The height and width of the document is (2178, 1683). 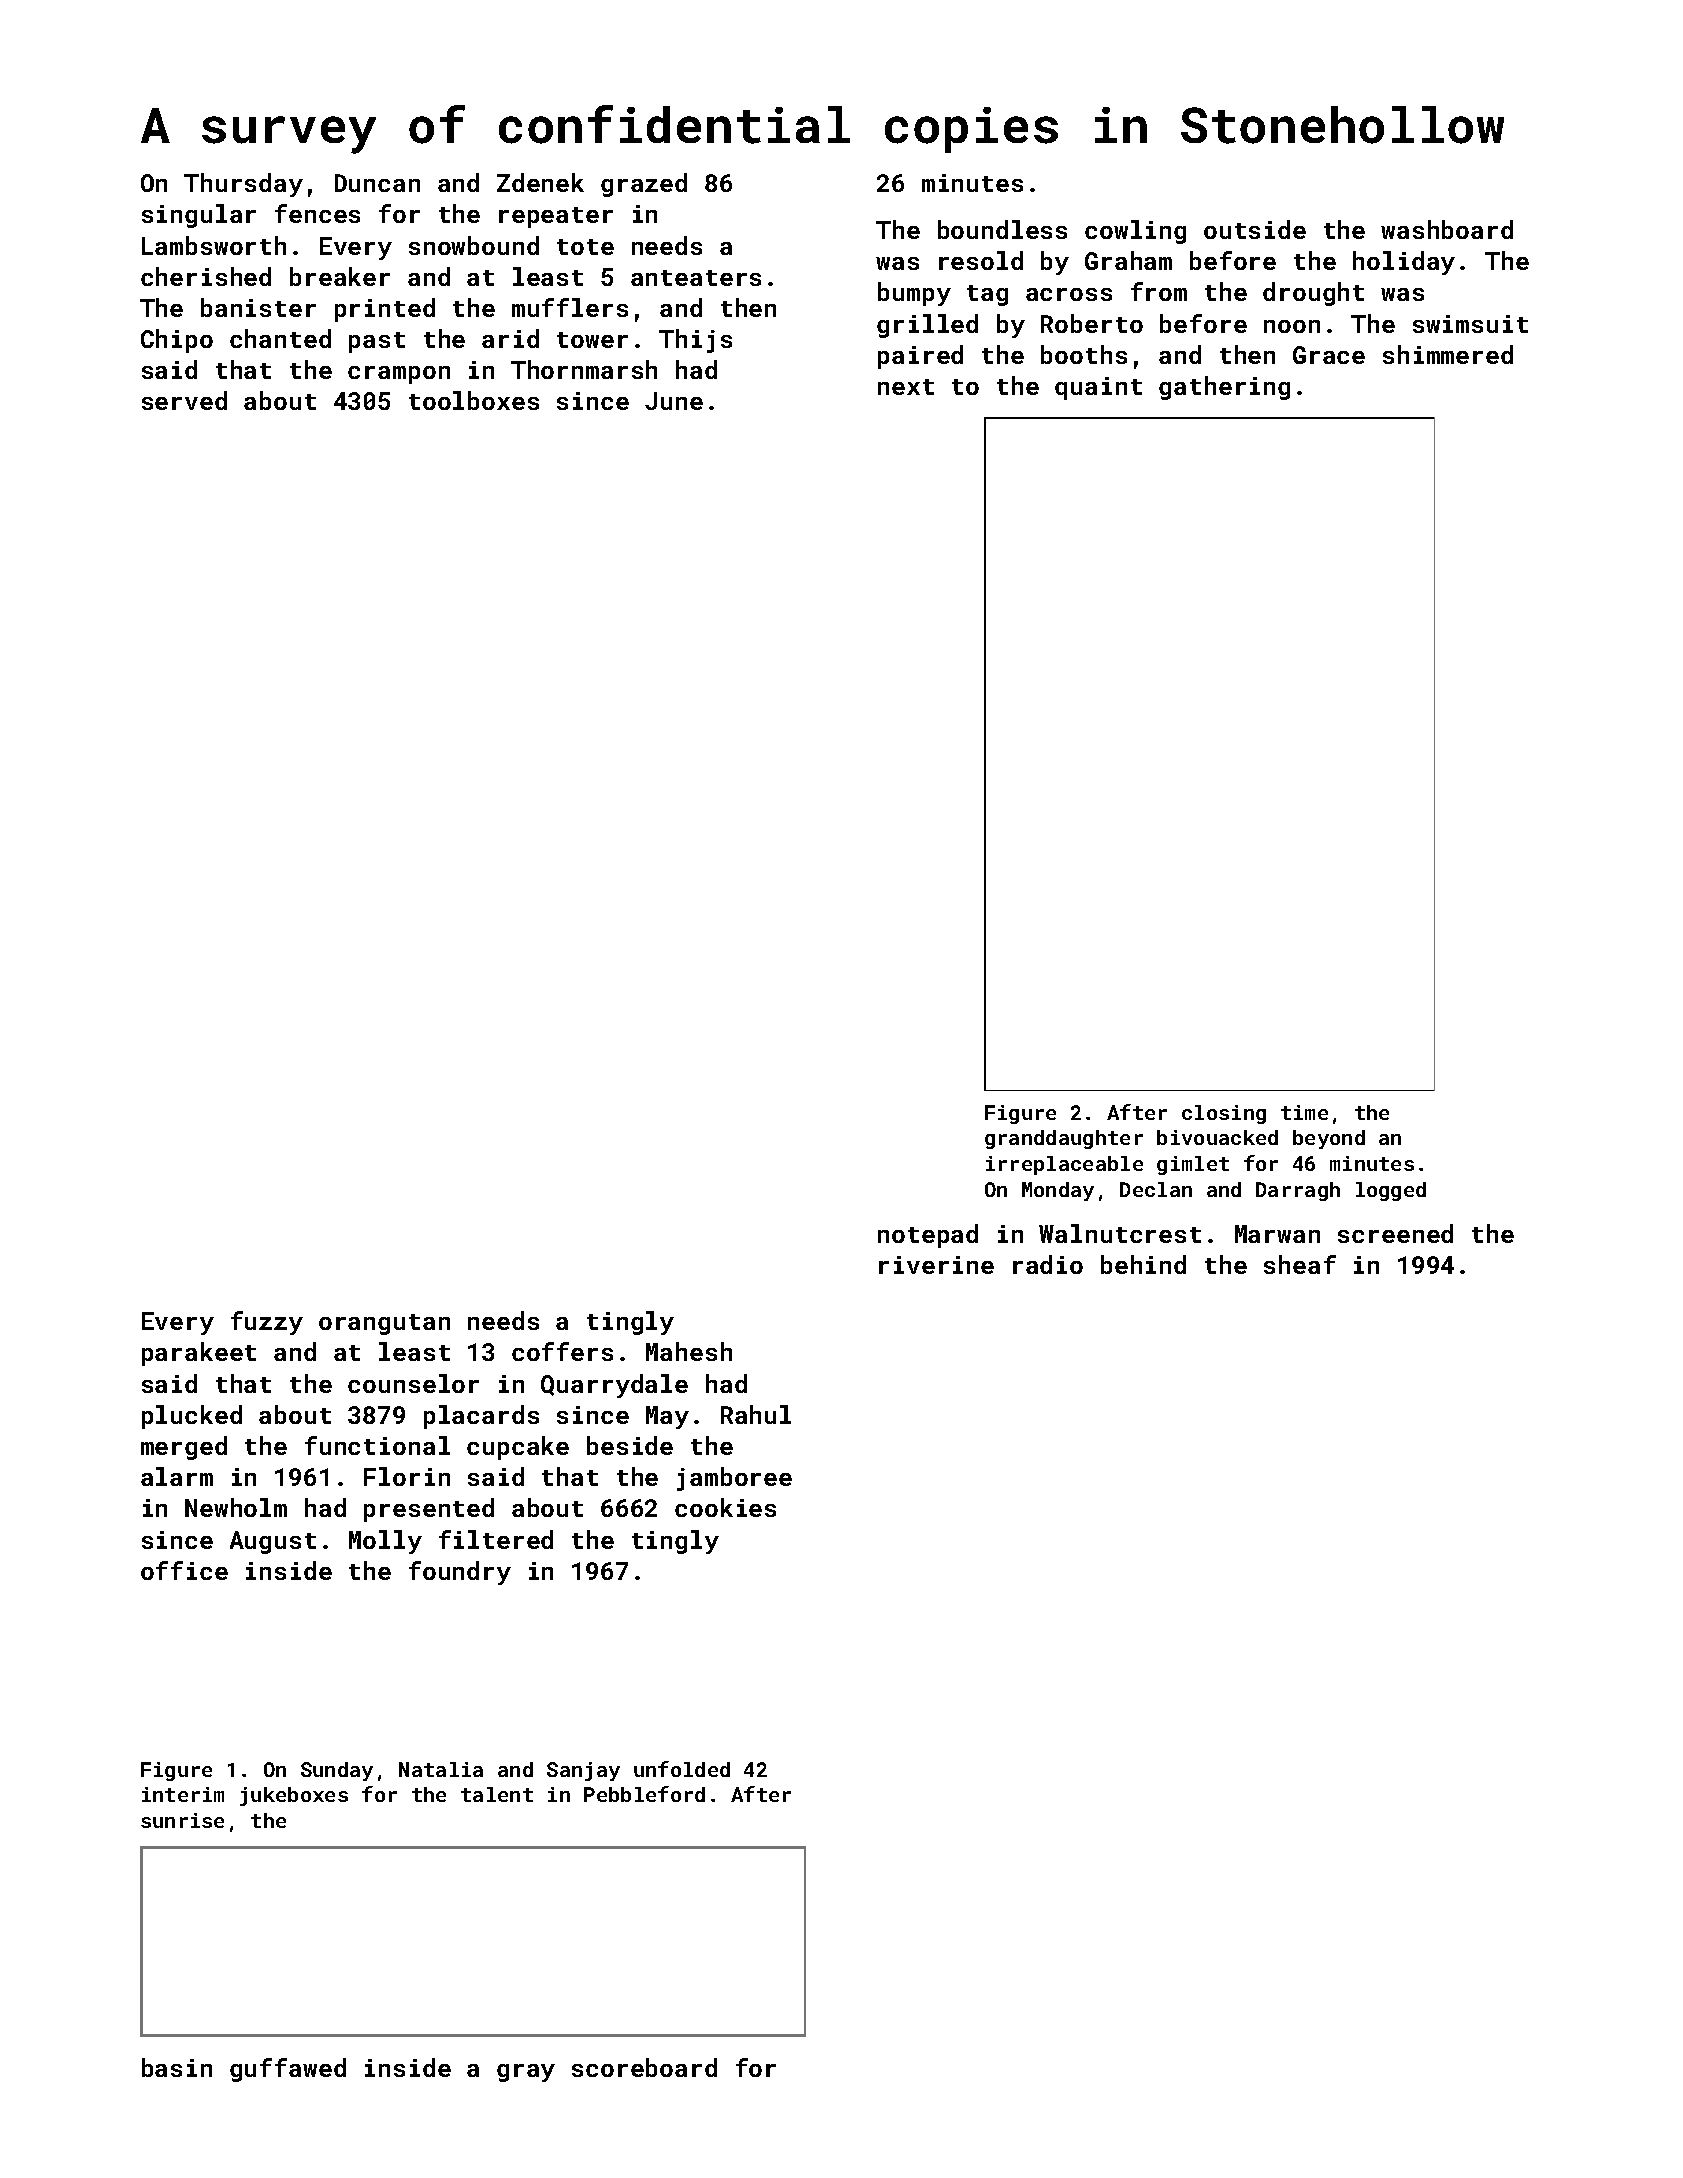 I want to click on sheaf, so click(x=1300, y=1264).
